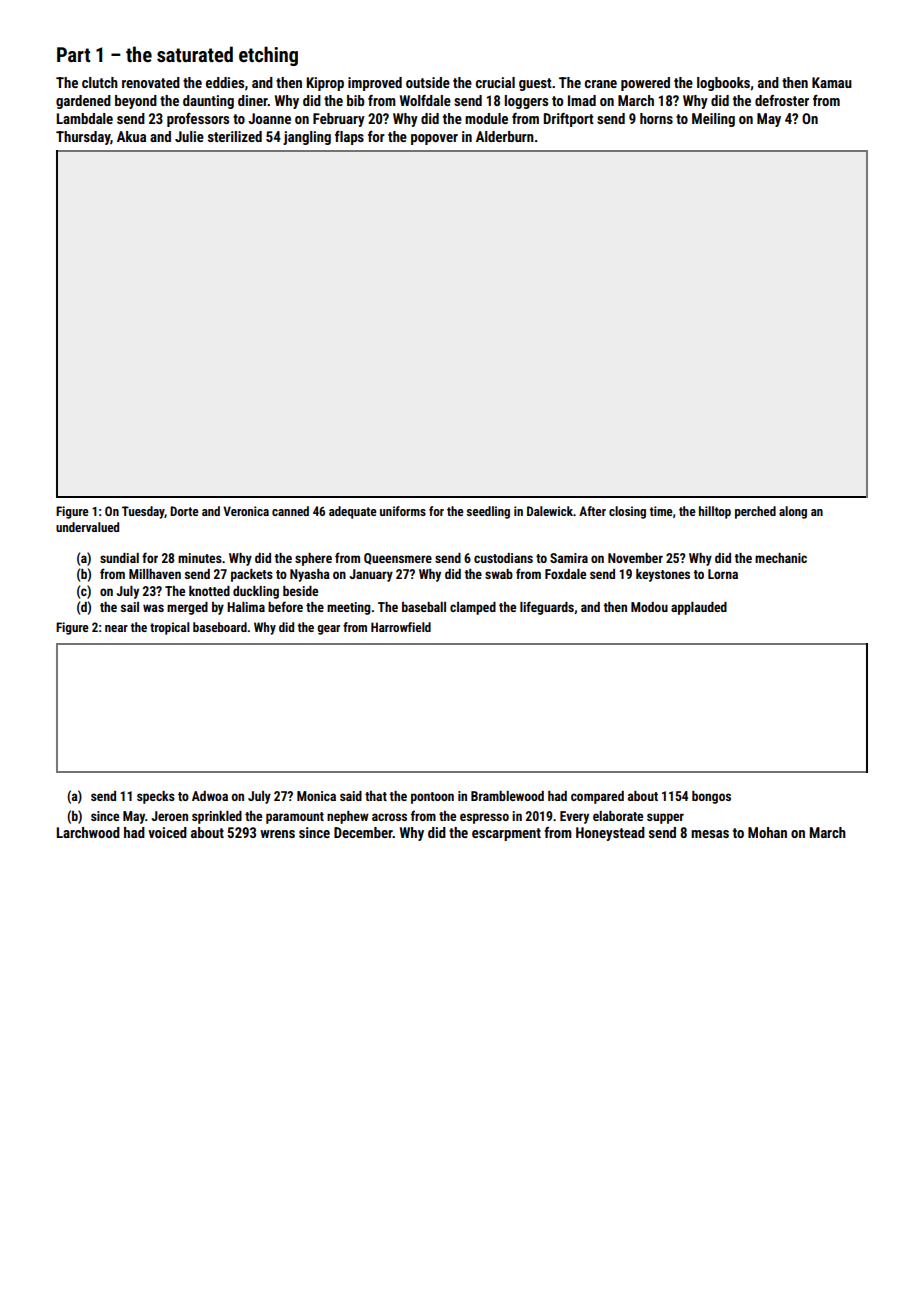 Image resolution: width=924 pixels, height=1308 pixels. What do you see at coordinates (83, 138) in the screenshot?
I see `Thursday` at bounding box center [83, 138].
